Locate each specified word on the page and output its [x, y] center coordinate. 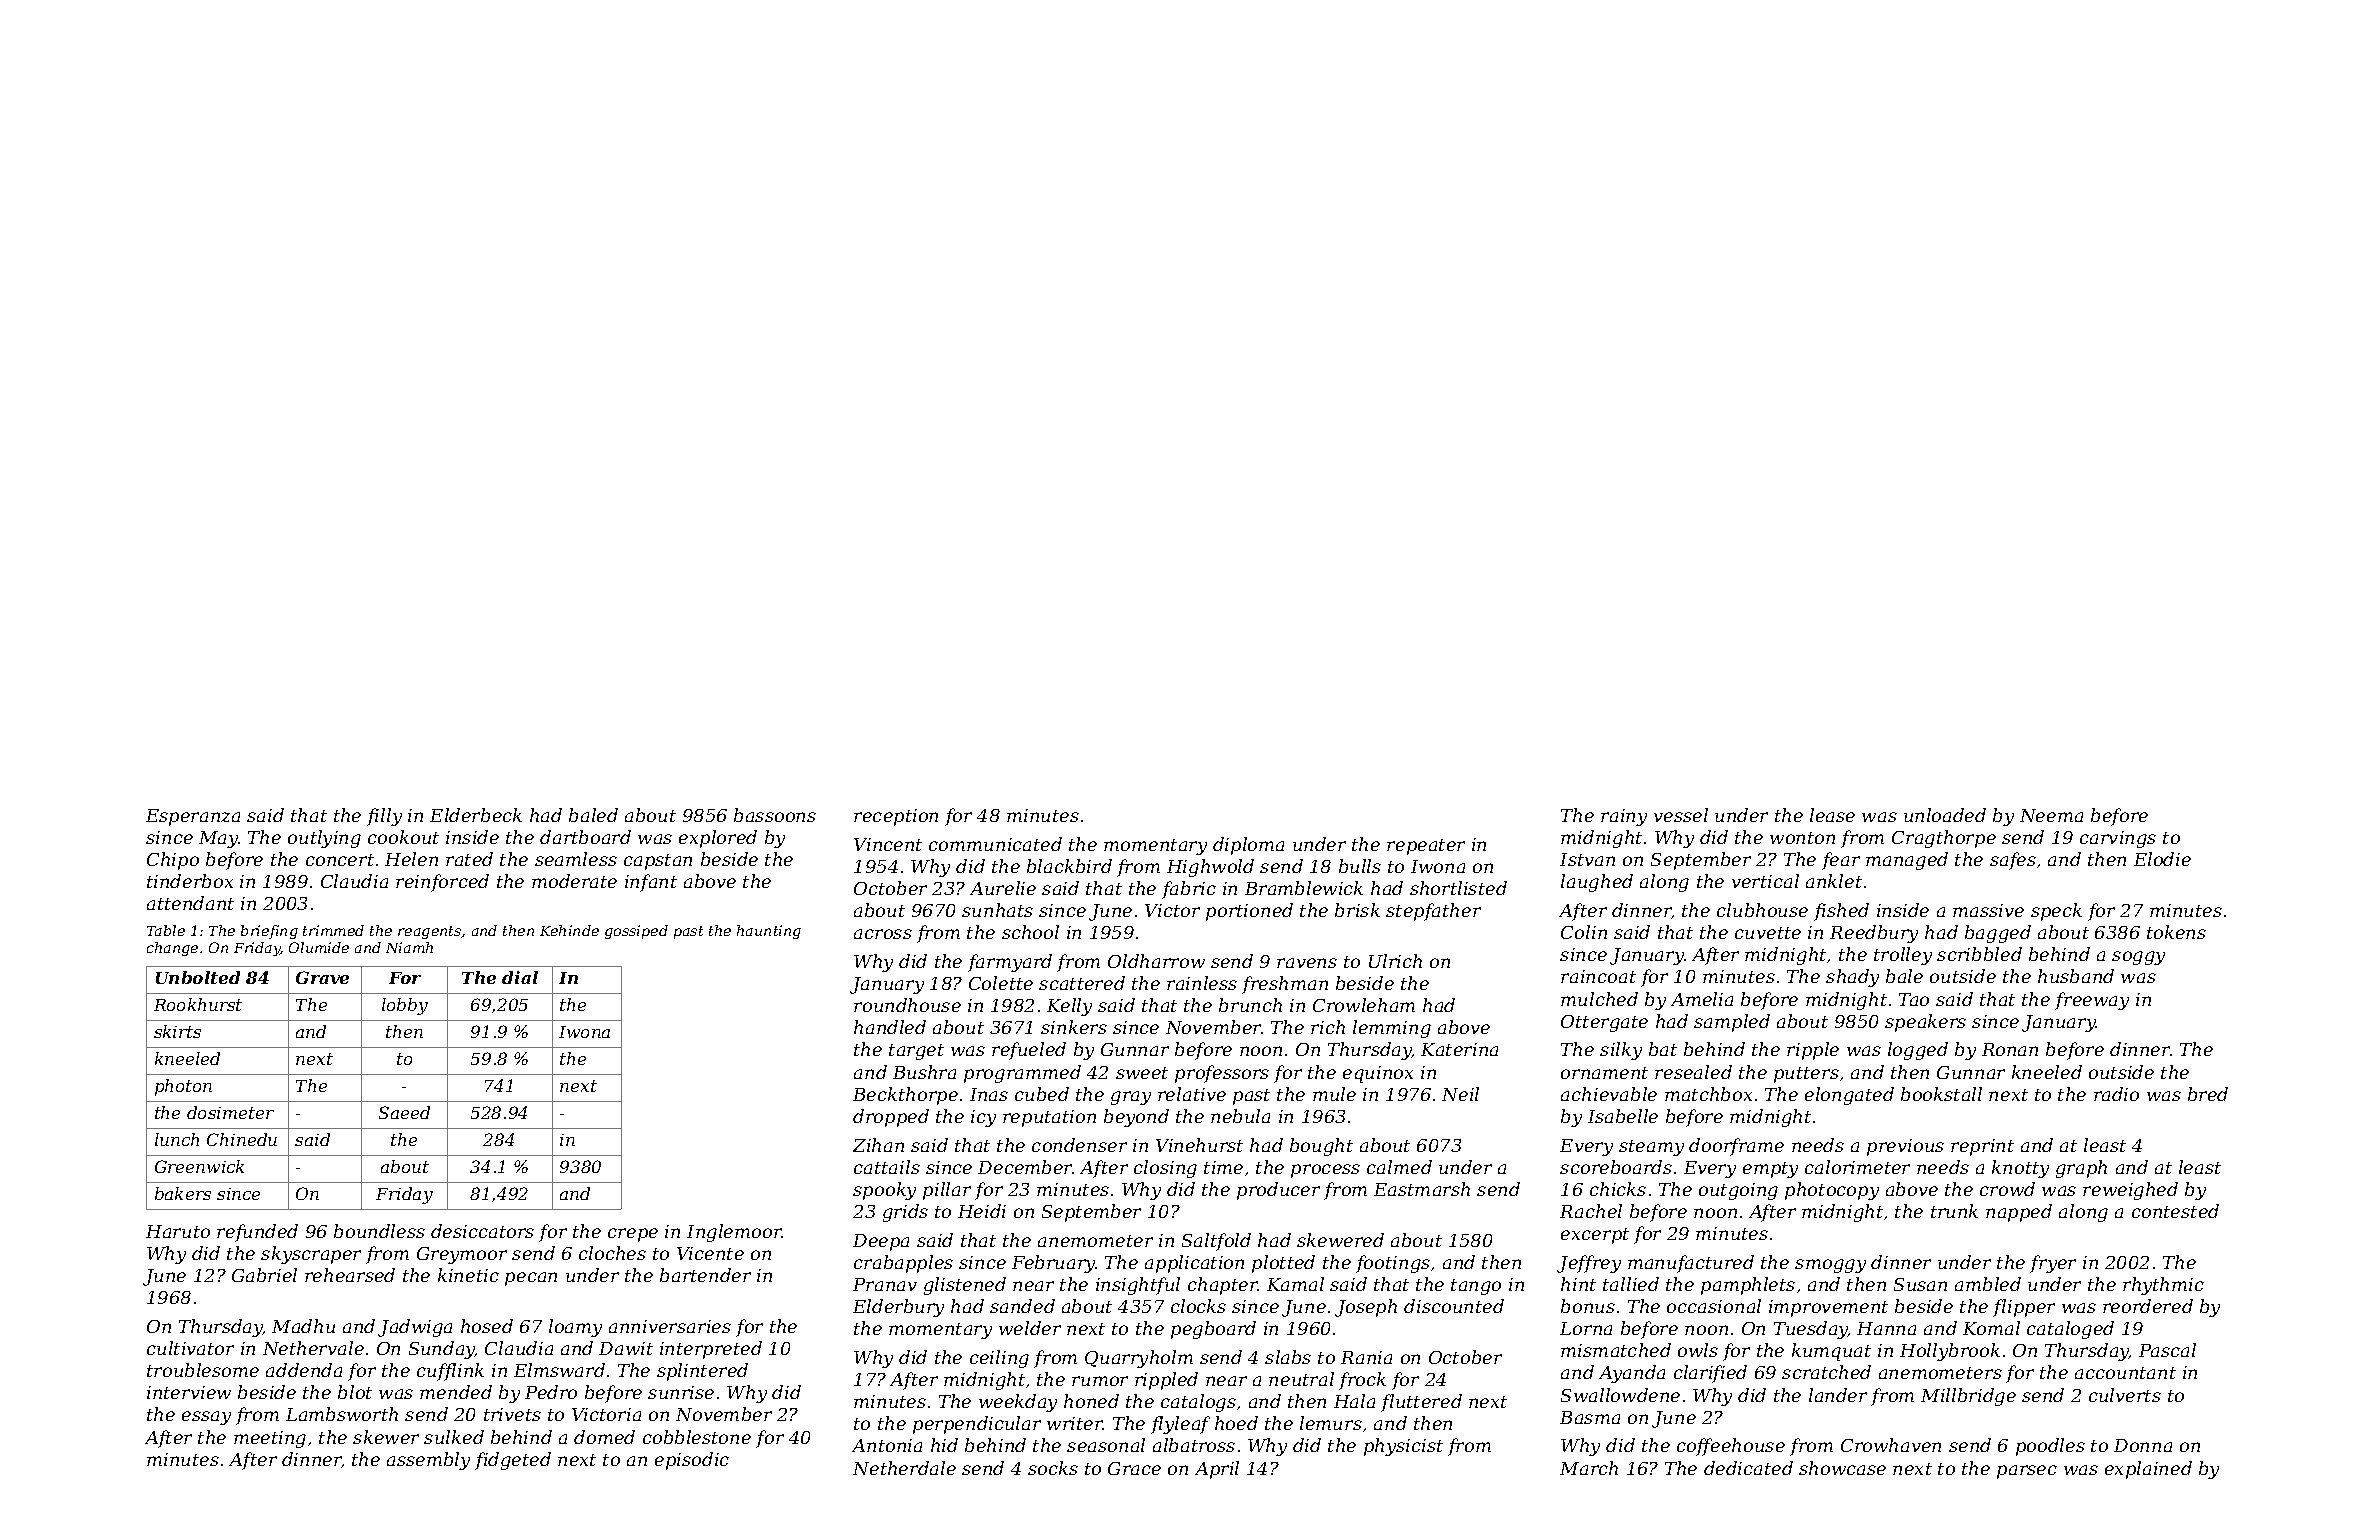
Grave [322, 977]
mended [456, 1392]
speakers [1925, 1023]
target [916, 1052]
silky [1621, 1051]
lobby [405, 1006]
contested [2175, 1211]
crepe [633, 1235]
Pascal [2167, 1350]
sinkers [1074, 1027]
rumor [1100, 1381]
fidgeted [513, 1461]
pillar [947, 1191]
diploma [1248, 846]
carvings [2118, 839]
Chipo [173, 861]
